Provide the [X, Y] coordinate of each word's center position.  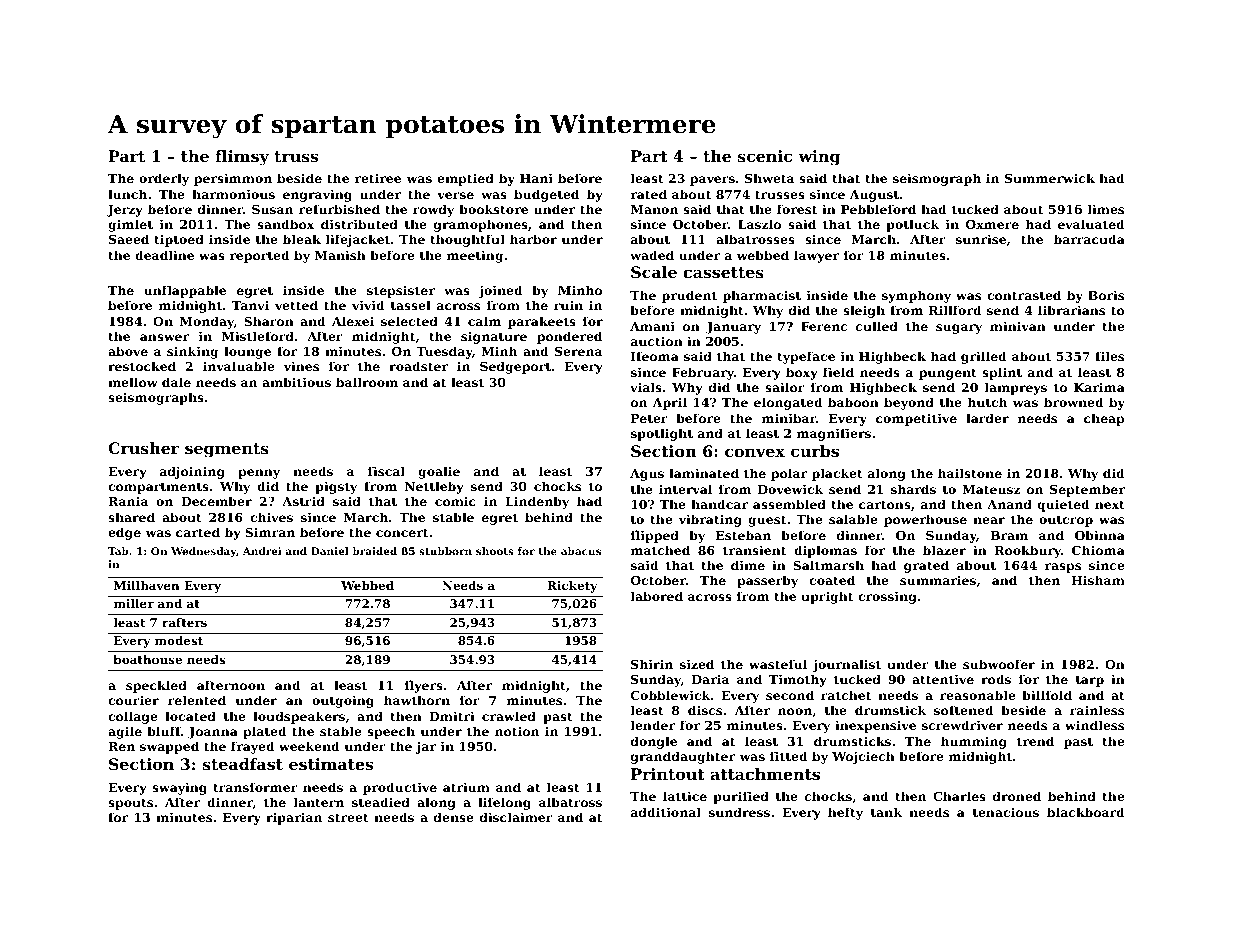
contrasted [1024, 295]
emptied [465, 179]
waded [652, 255]
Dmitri [452, 716]
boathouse [147, 659]
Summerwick [1050, 178]
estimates [331, 764]
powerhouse [925, 520]
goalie [439, 472]
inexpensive [875, 726]
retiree [378, 178]
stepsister [401, 291]
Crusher [144, 448]
